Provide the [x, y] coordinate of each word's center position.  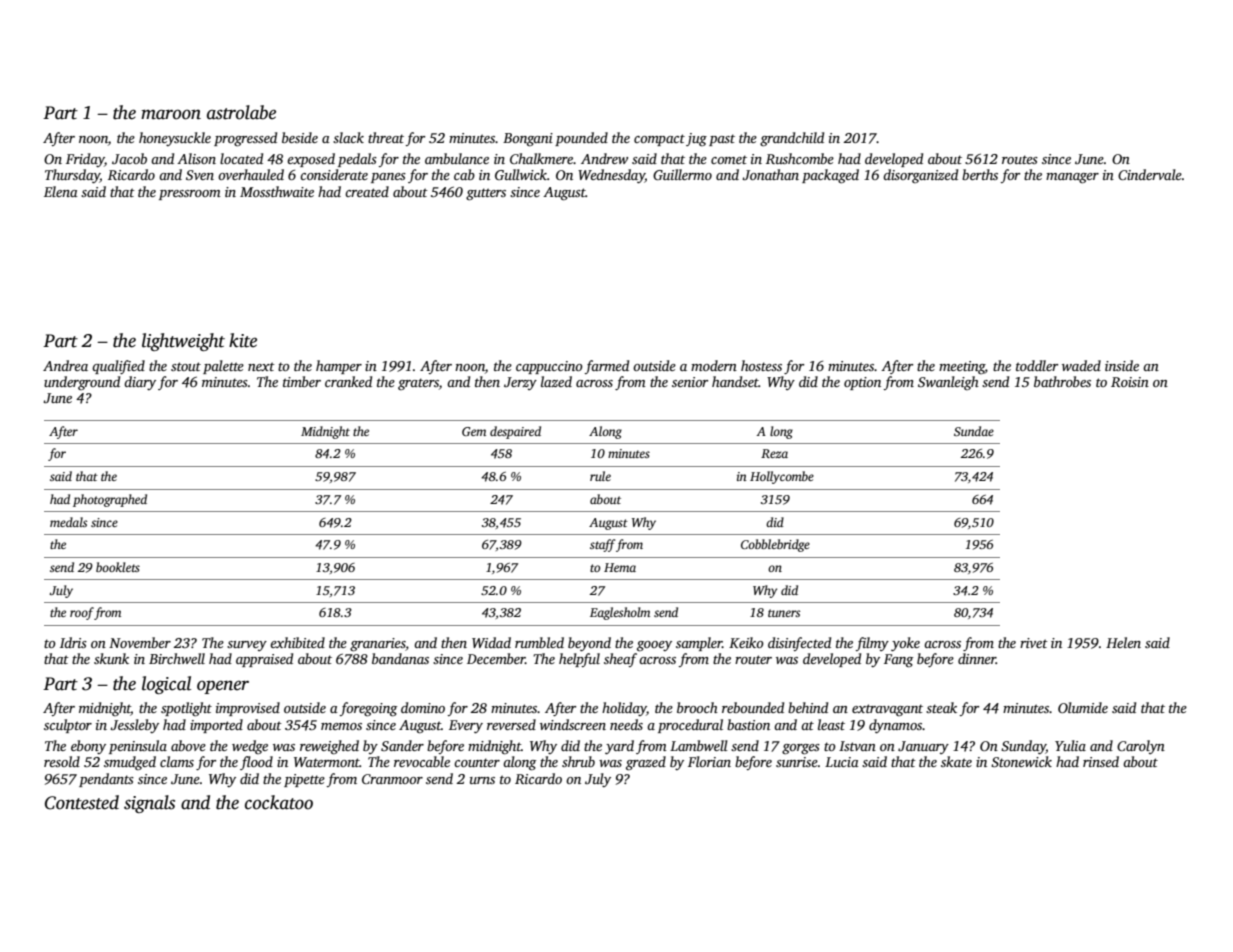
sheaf [620, 660]
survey [247, 646]
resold [62, 761]
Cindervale [1150, 174]
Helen [1123, 642]
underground [82, 383]
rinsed [1101, 761]
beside [300, 137]
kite [243, 340]
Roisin [1130, 382]
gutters [486, 194]
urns [482, 780]
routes [1020, 159]
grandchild [792, 139]
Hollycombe [782, 477]
